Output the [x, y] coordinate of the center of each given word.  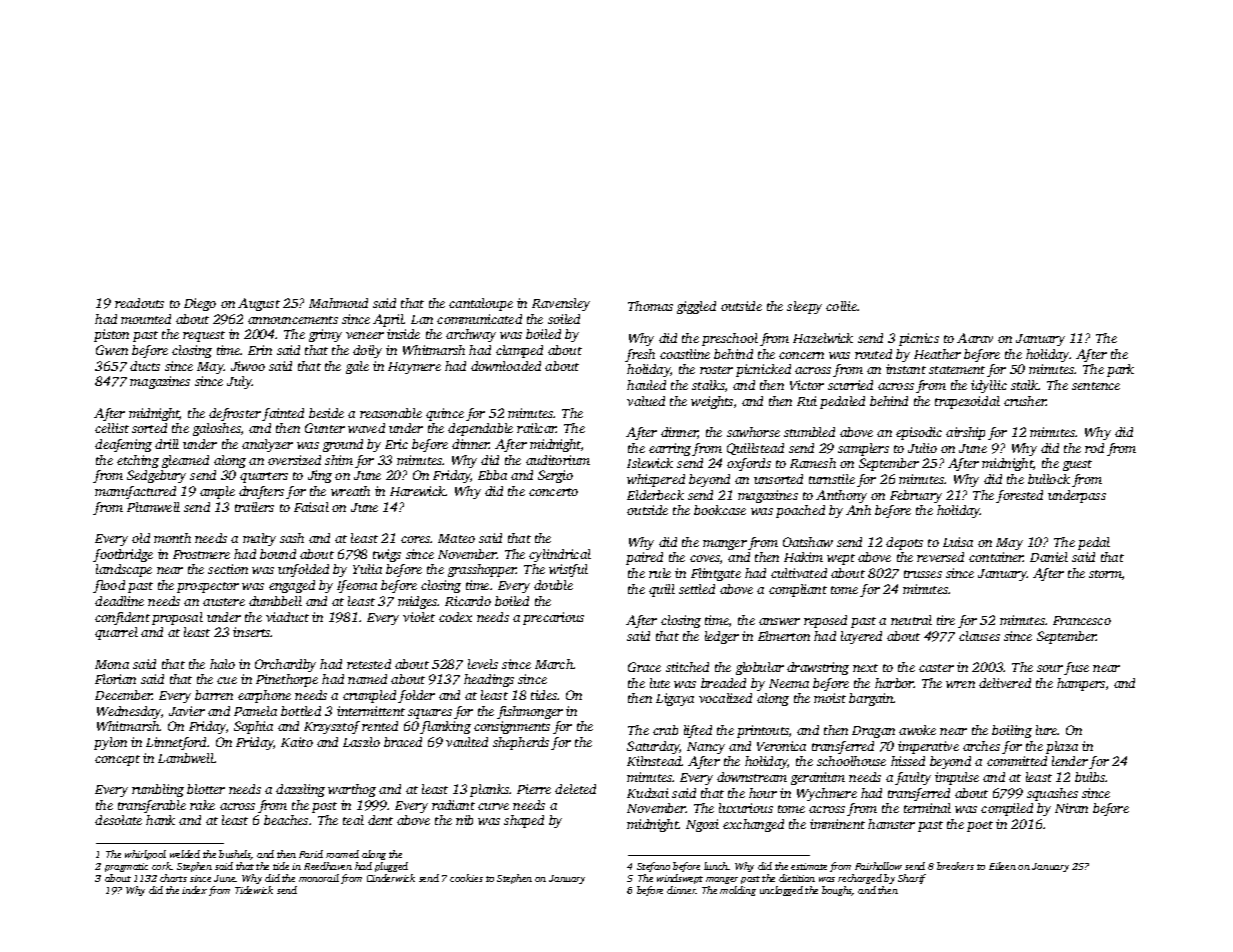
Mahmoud [338, 303]
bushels [235, 855]
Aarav [975, 338]
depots [904, 543]
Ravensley [561, 304]
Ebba [492, 475]
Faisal [311, 507]
